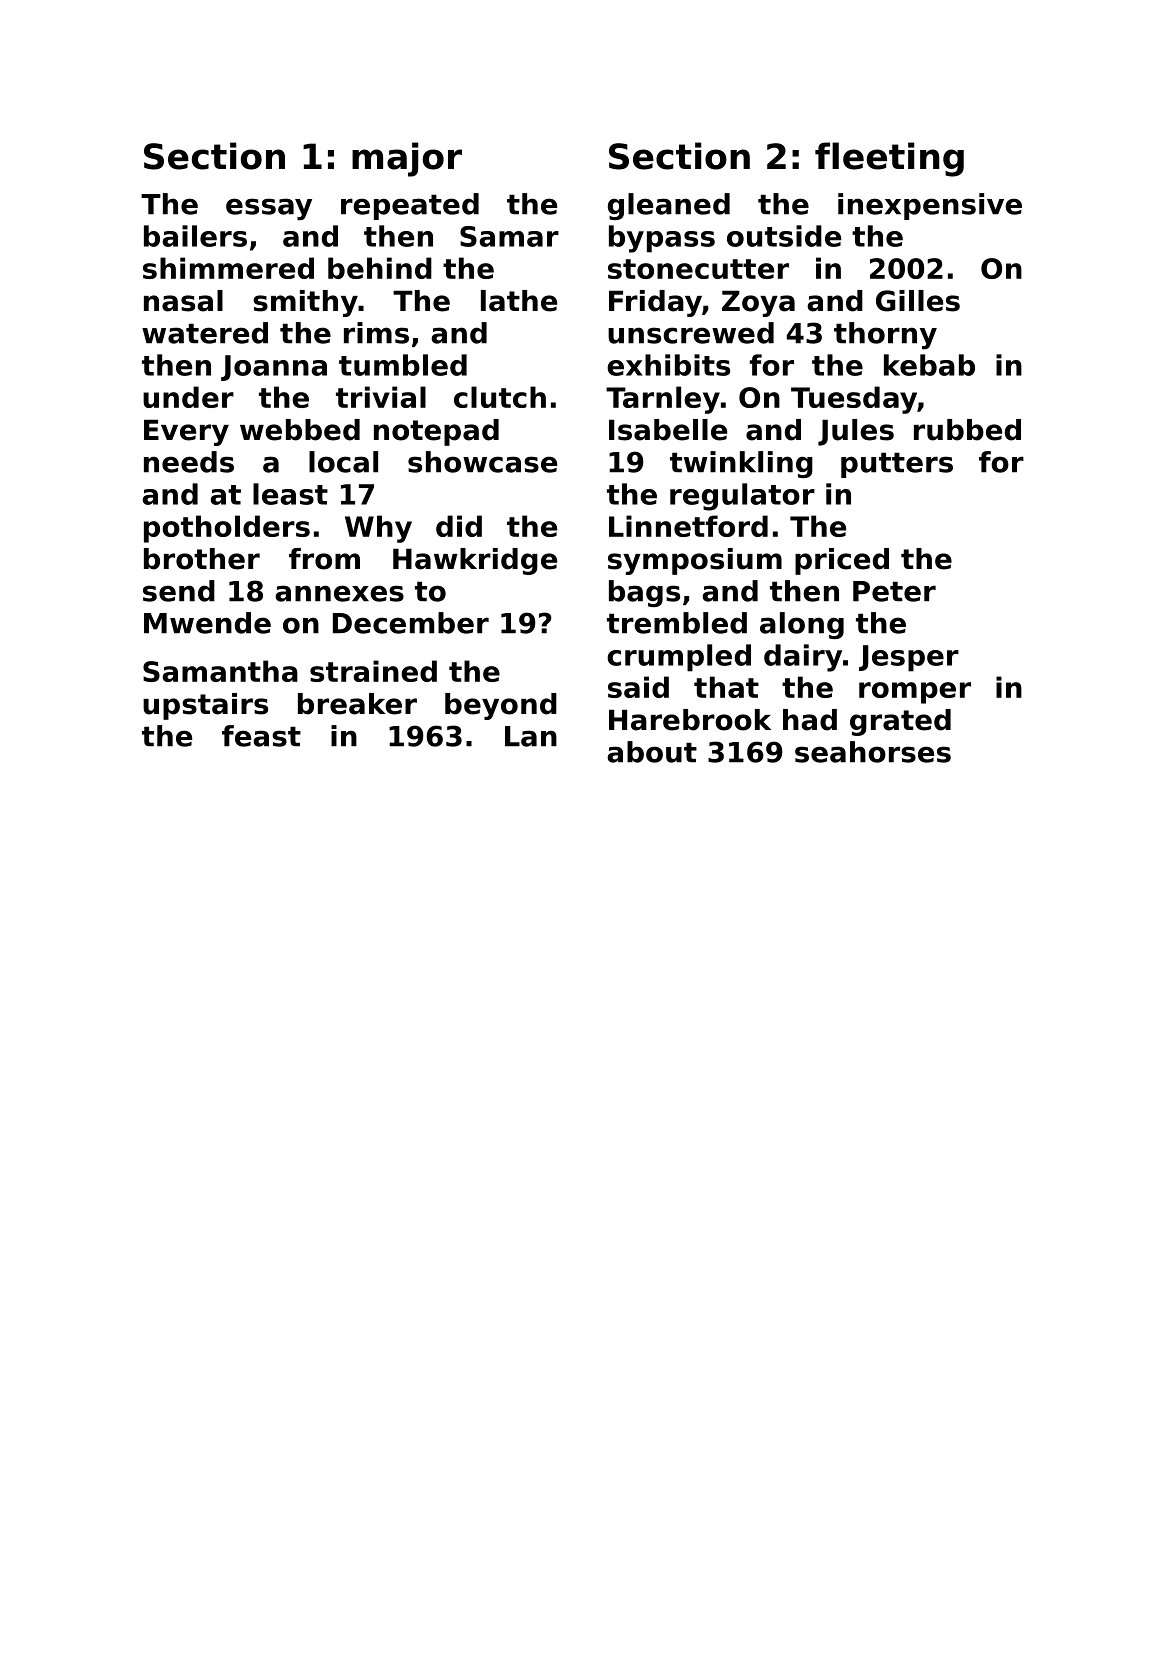 The height and width of the document is (1654, 1165). I want to click on beyond, so click(501, 706).
